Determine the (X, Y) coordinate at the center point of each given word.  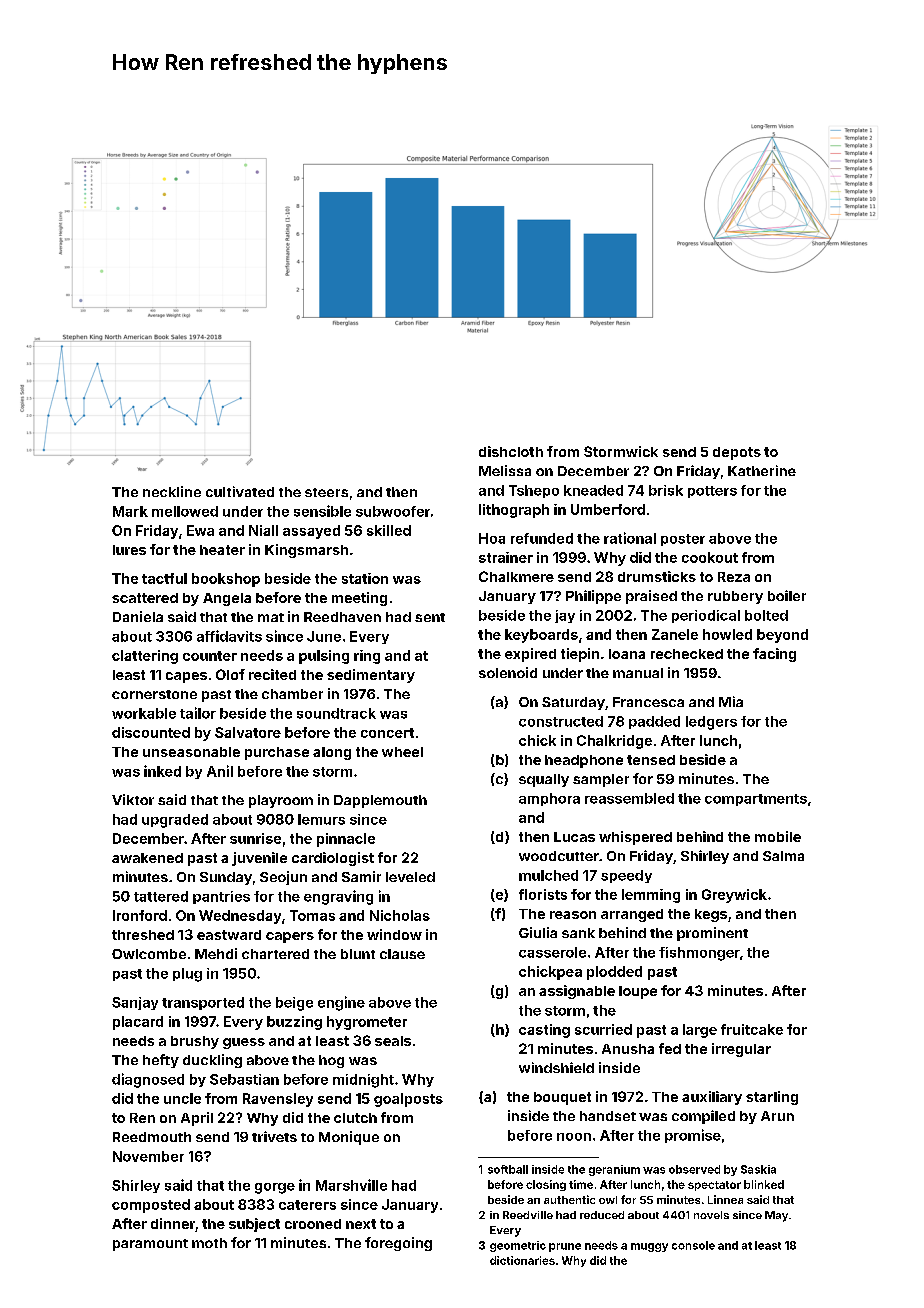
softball (508, 1169)
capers (290, 937)
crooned (313, 1224)
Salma (783, 856)
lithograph (514, 511)
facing (774, 655)
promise (693, 1136)
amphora (549, 799)
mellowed (185, 511)
